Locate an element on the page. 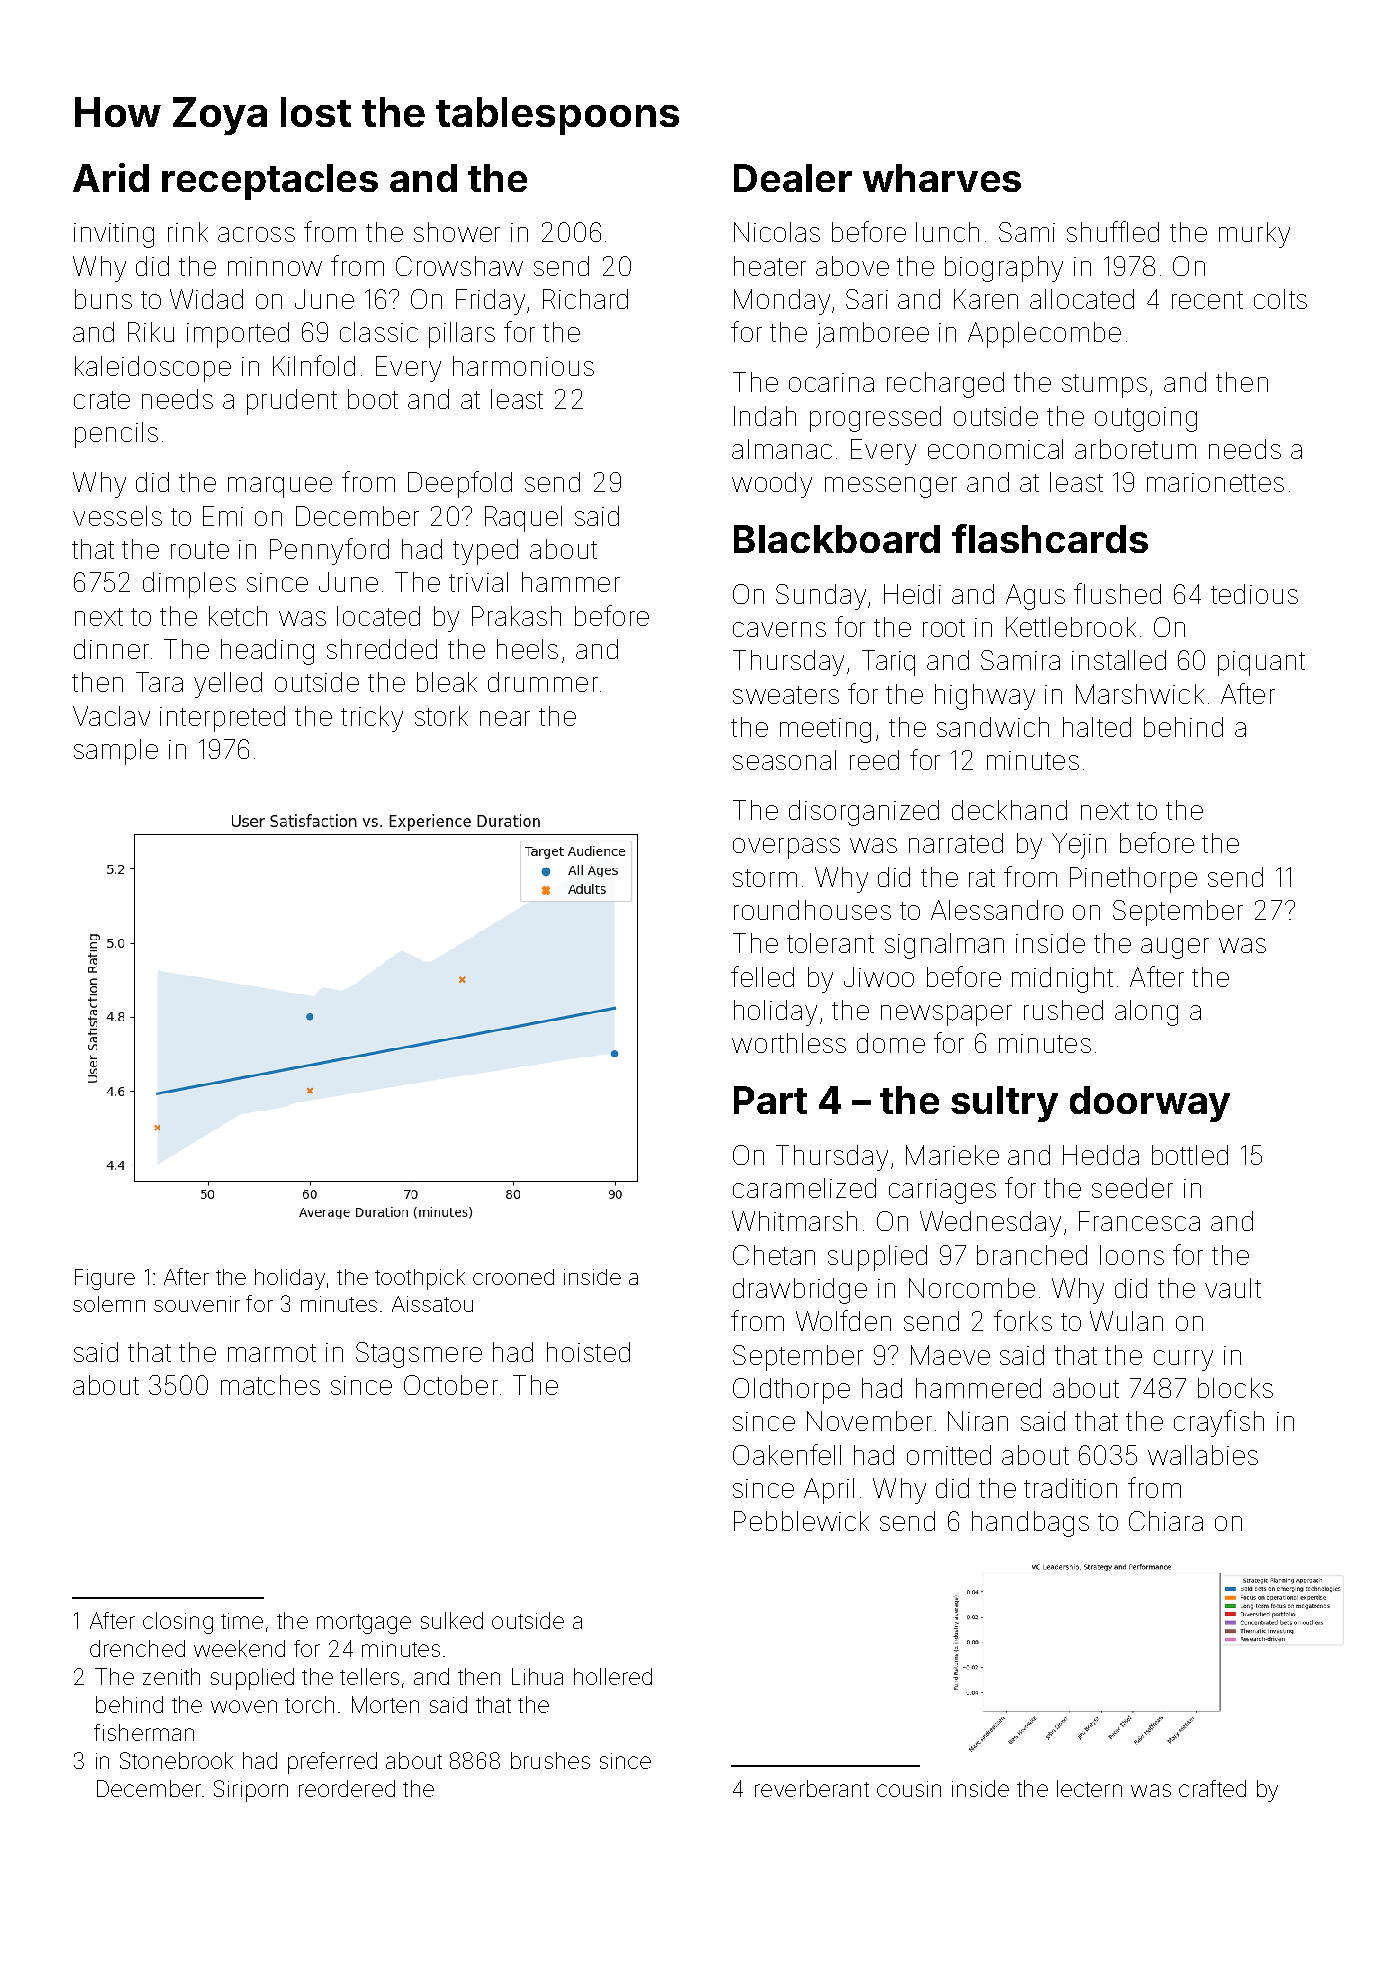  tellers is located at coordinates (369, 1676).
